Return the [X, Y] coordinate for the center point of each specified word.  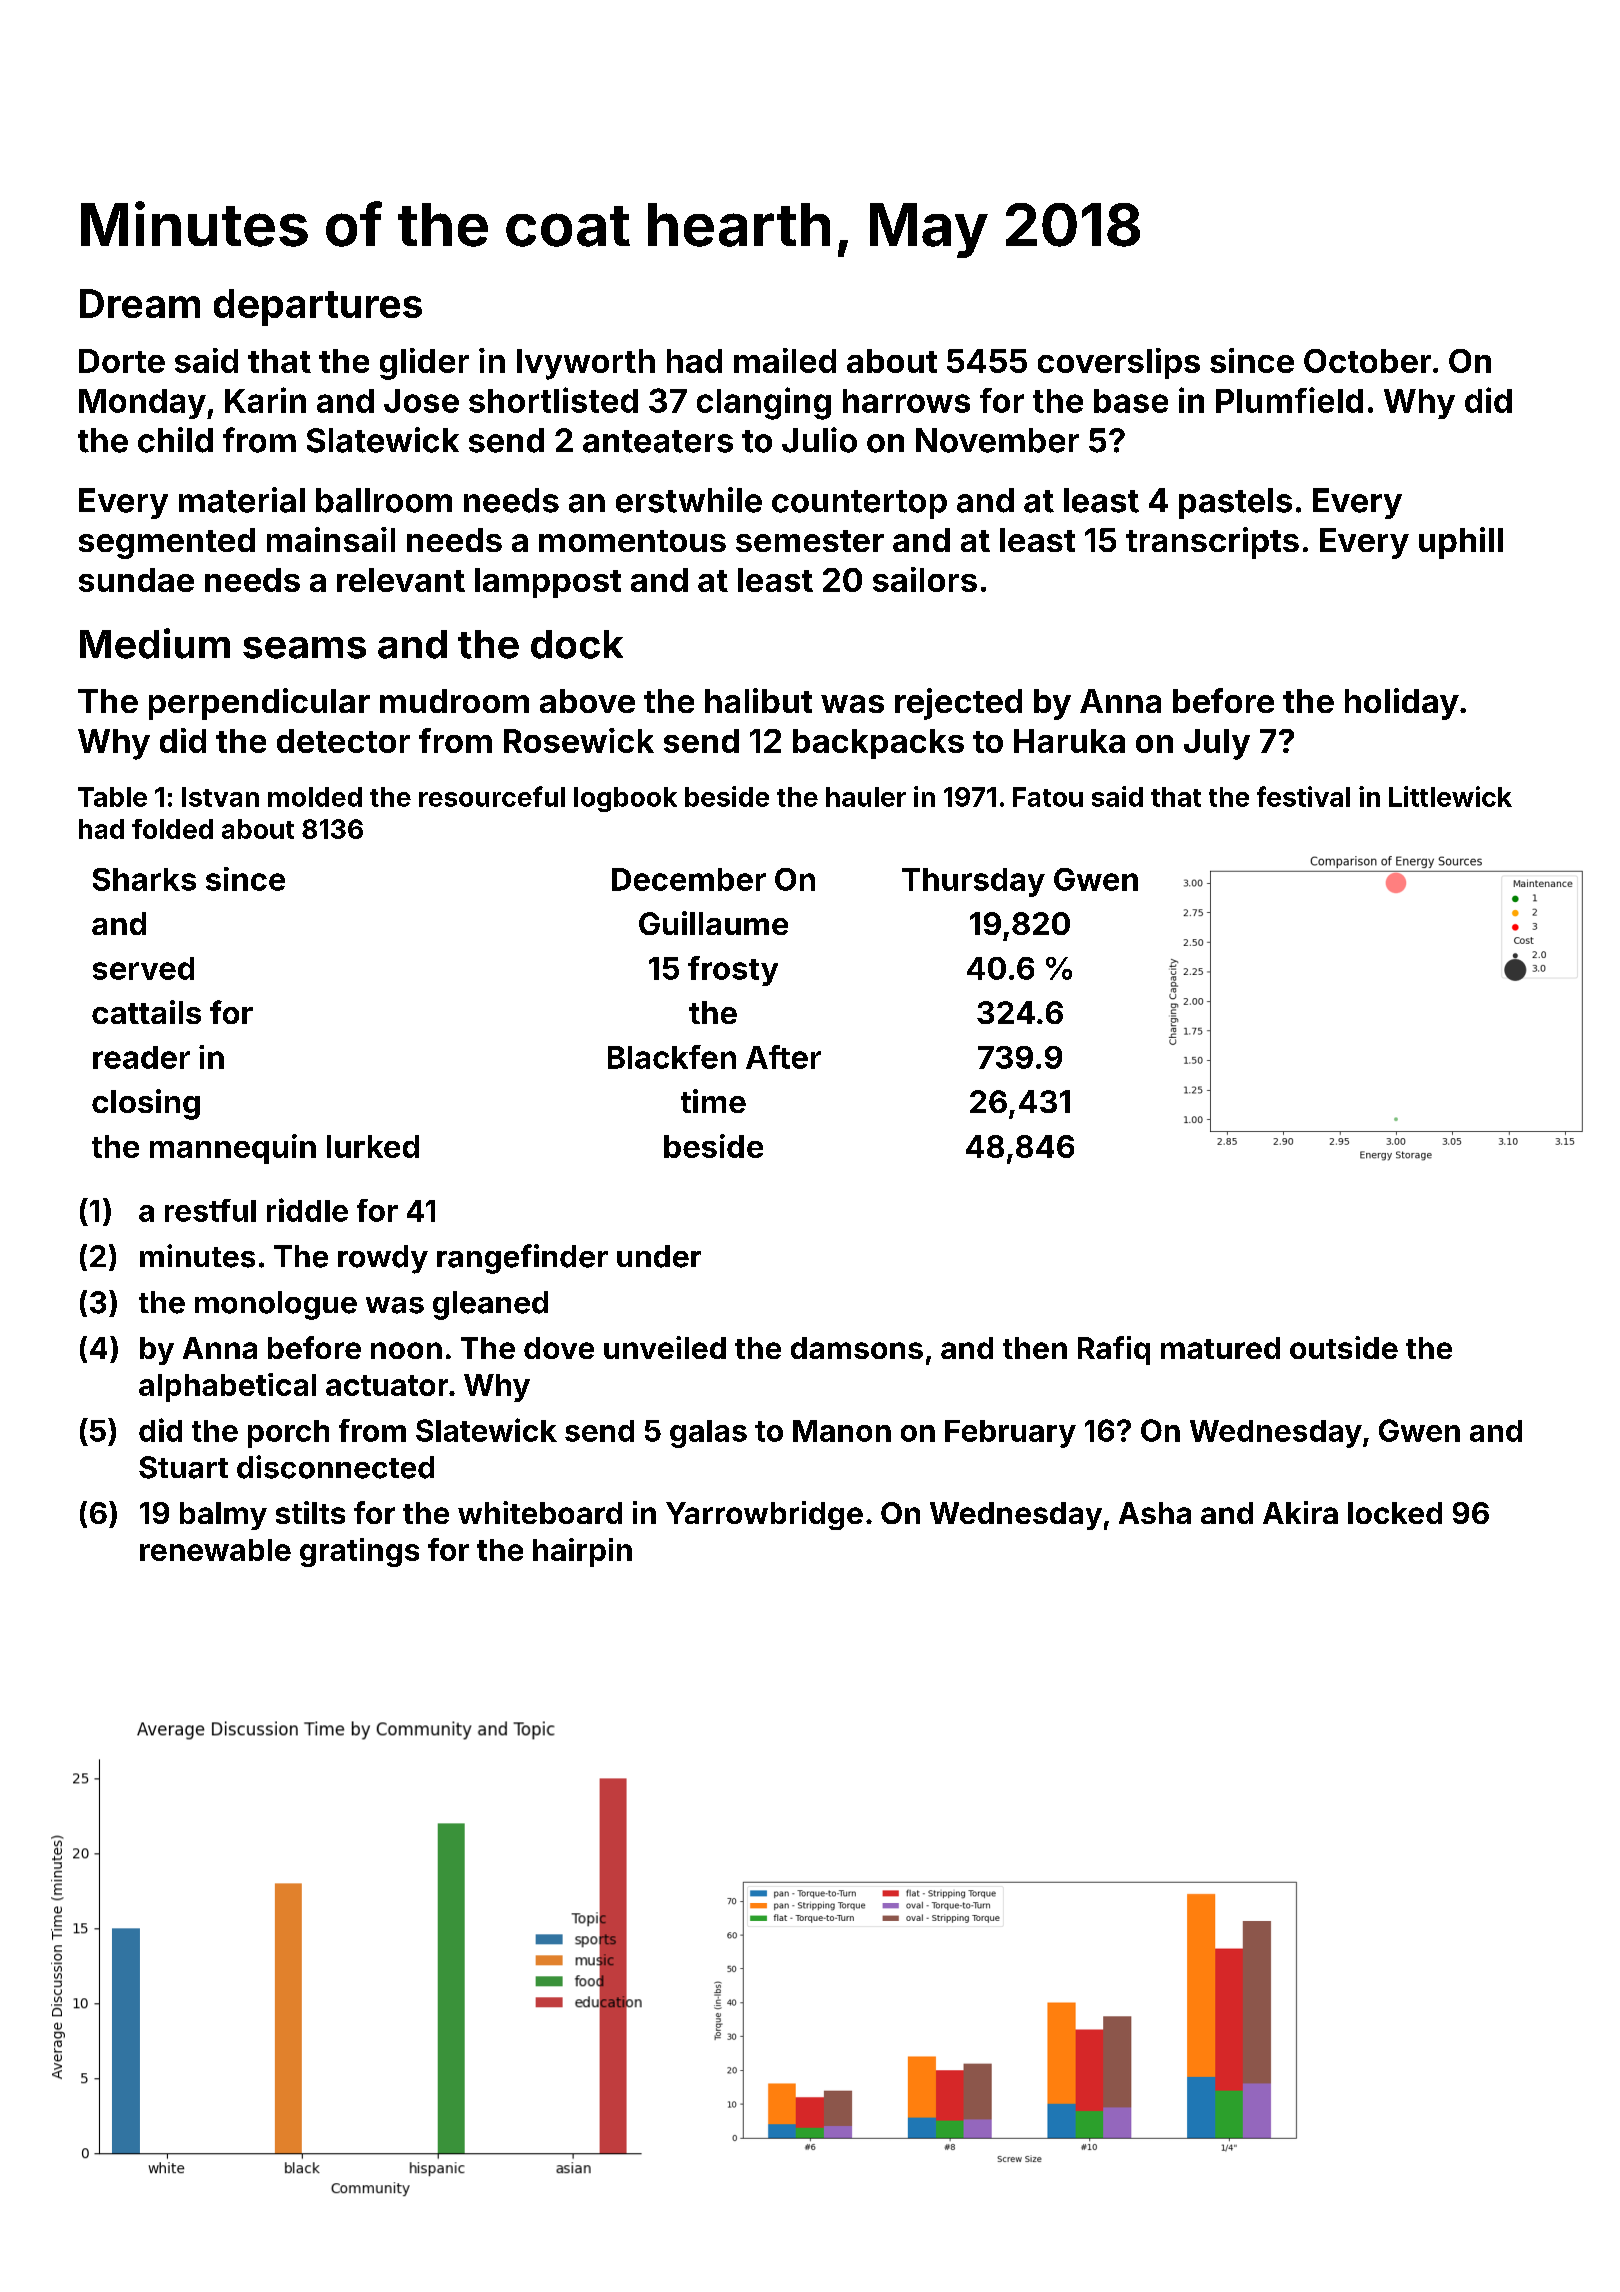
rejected [958, 704]
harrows [906, 401]
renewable [215, 1550]
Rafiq [1114, 1350]
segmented [167, 543]
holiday [1402, 704]
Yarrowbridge [764, 1515]
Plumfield [1289, 400]
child [175, 440]
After [783, 1057]
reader [141, 1057]
